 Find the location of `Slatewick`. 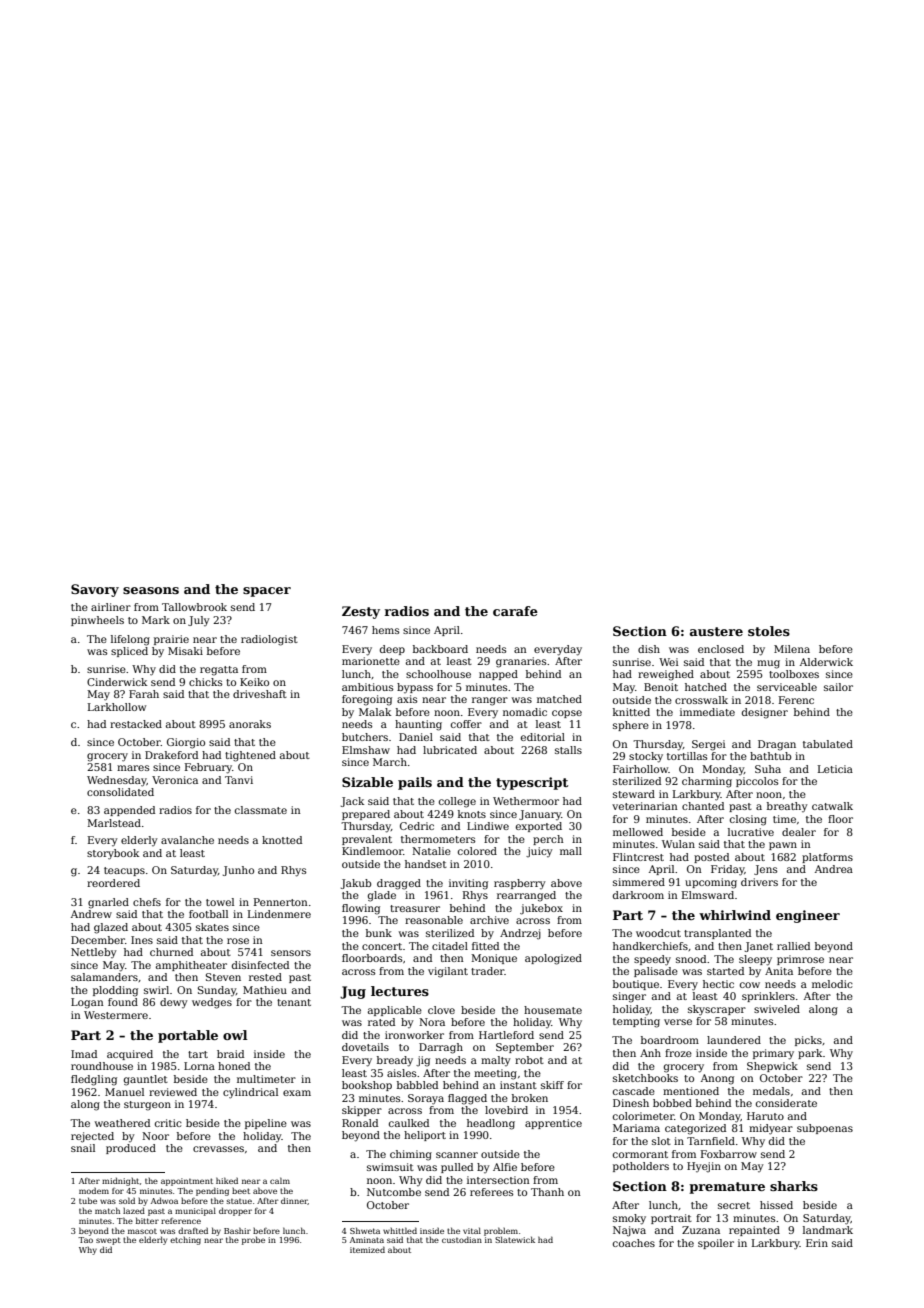

Slatewick is located at coordinates (515, 1239).
